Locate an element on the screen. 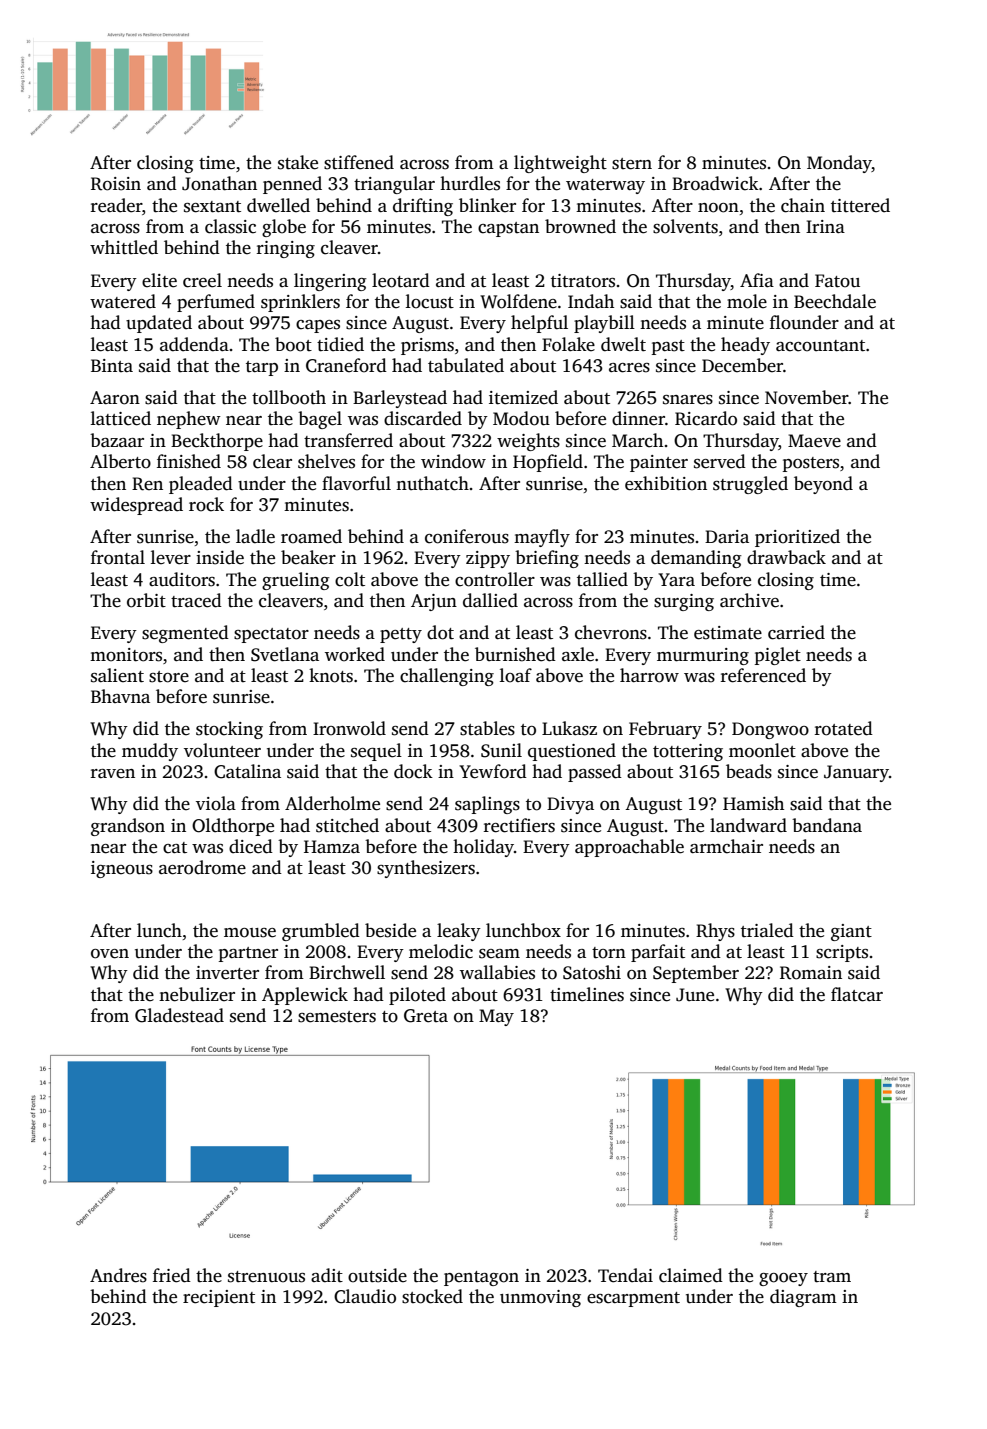  Beechdale is located at coordinates (835, 301).
